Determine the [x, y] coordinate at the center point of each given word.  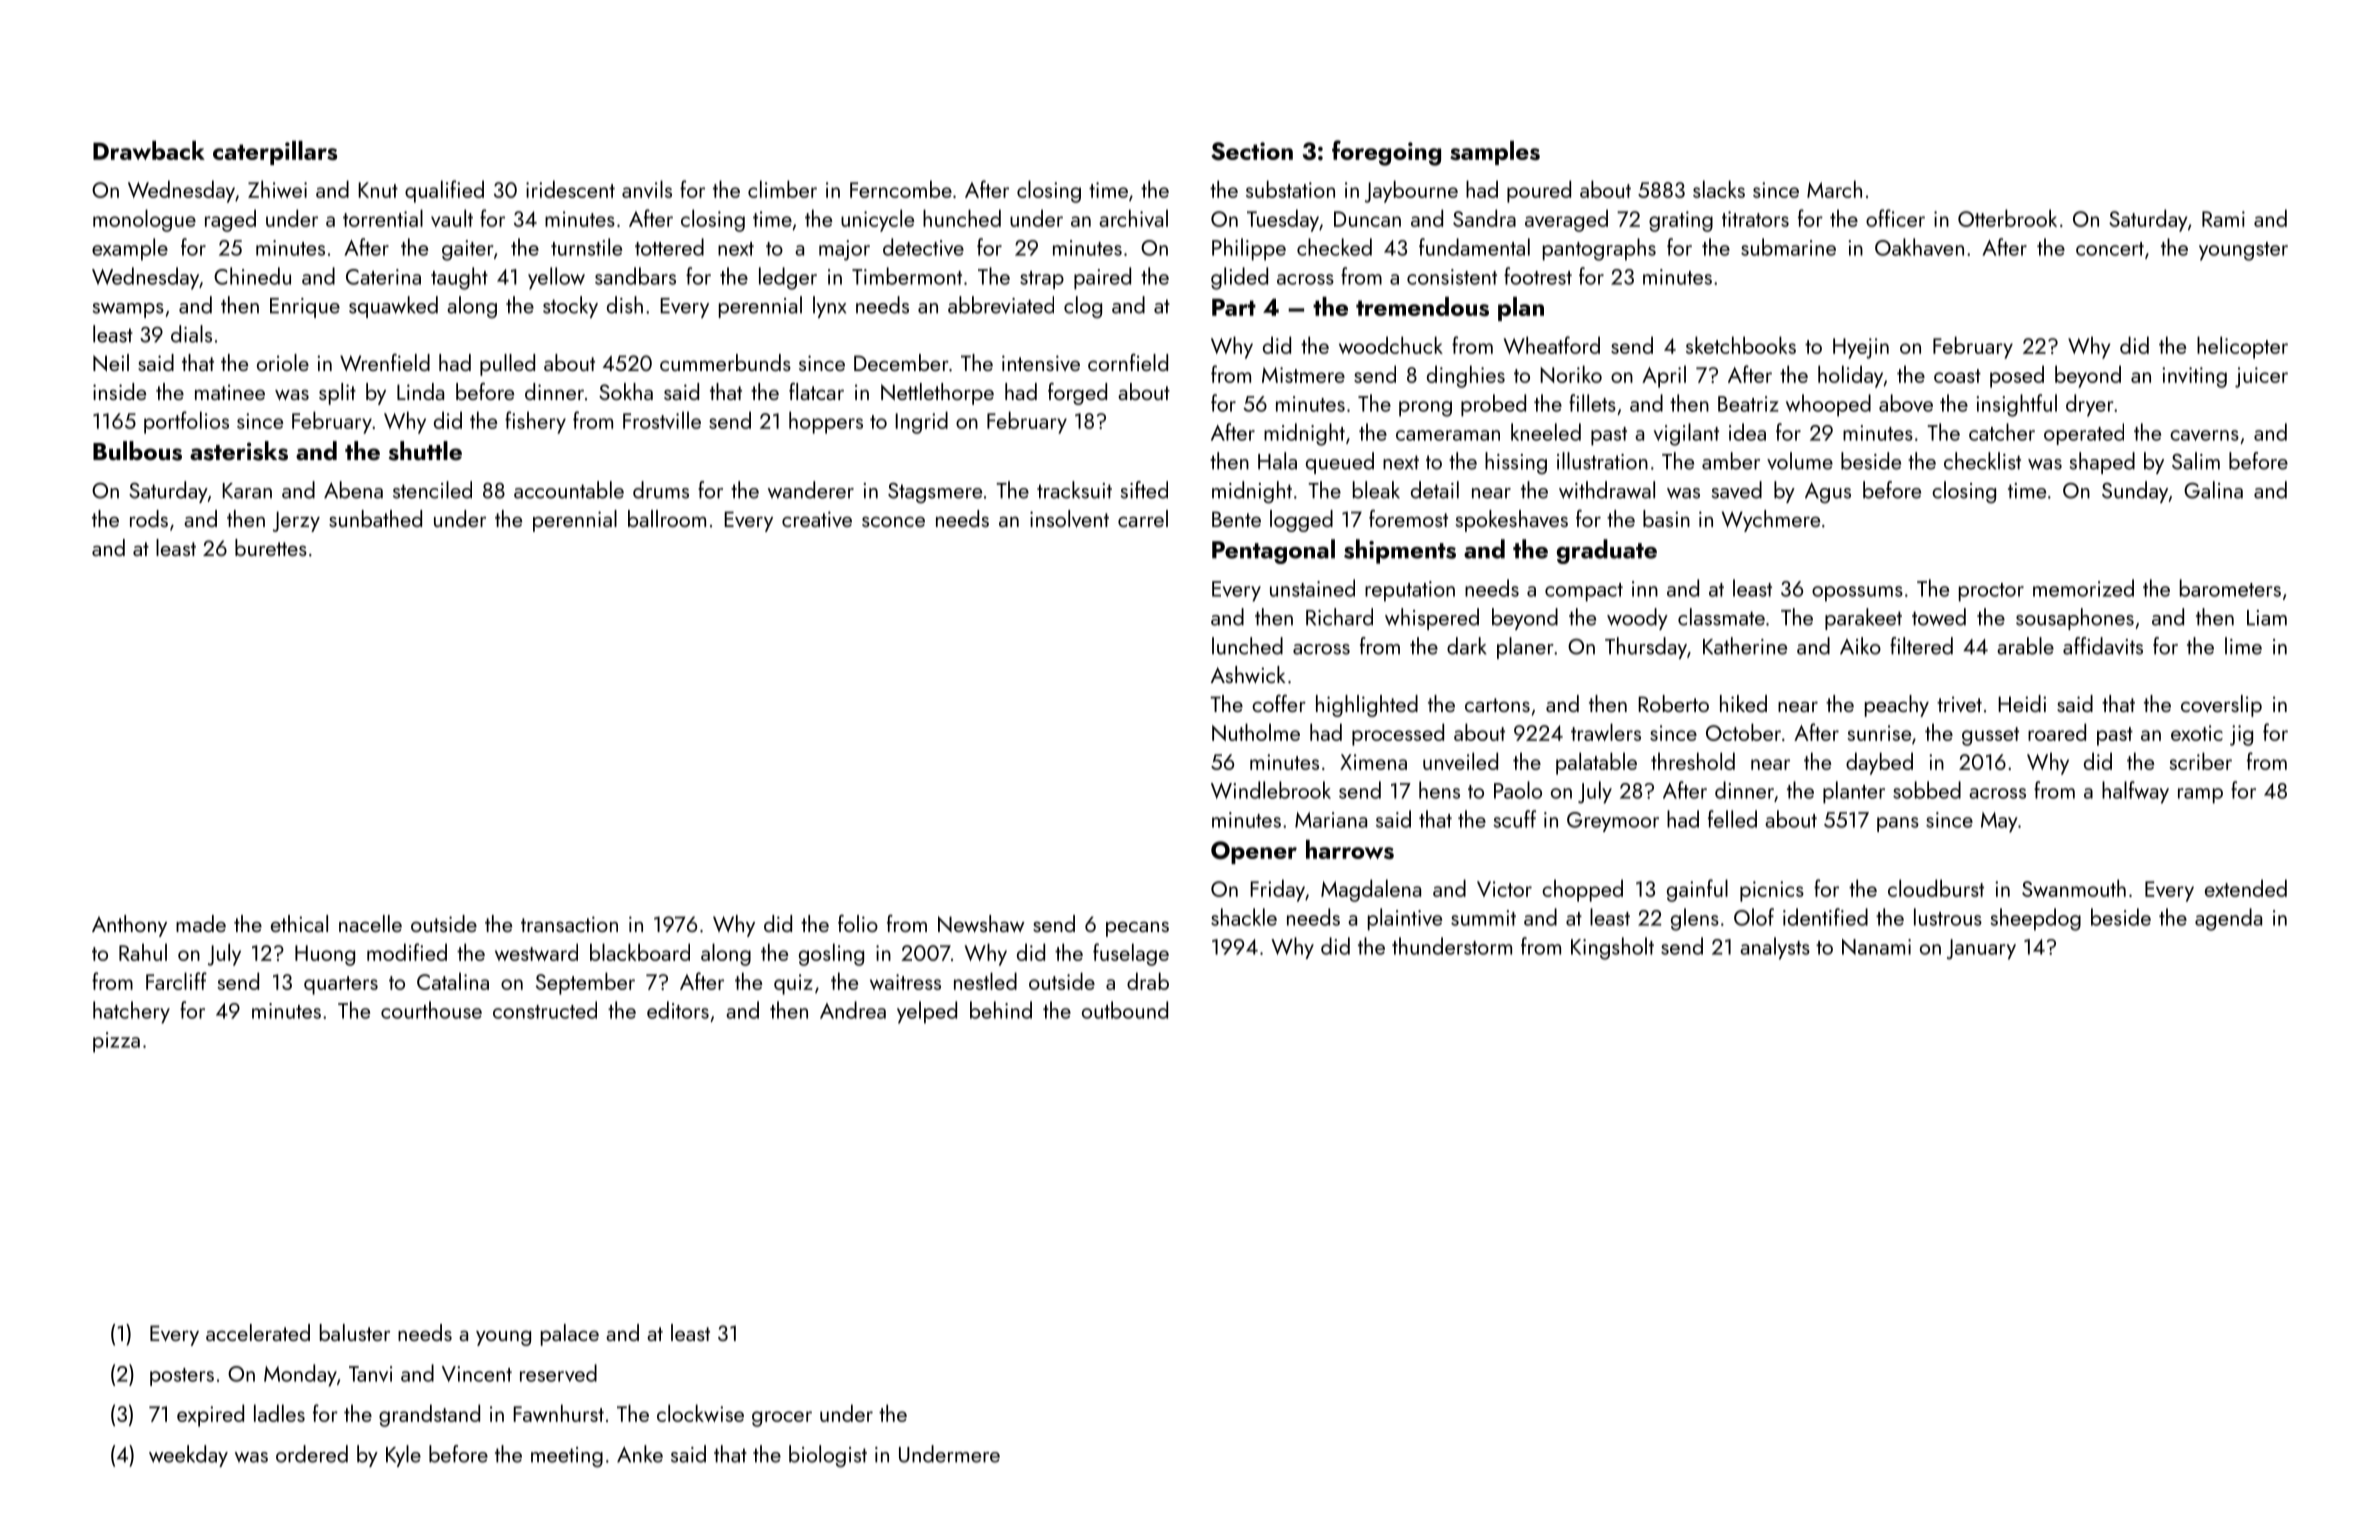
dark [1467, 646]
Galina [2213, 490]
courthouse [431, 1010]
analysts [1775, 948]
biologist [828, 1456]
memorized [2083, 588]
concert [2110, 249]
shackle [1244, 917]
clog [1083, 307]
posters [182, 1377]
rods [149, 518]
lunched [1247, 646]
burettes [271, 547]
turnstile [586, 247]
